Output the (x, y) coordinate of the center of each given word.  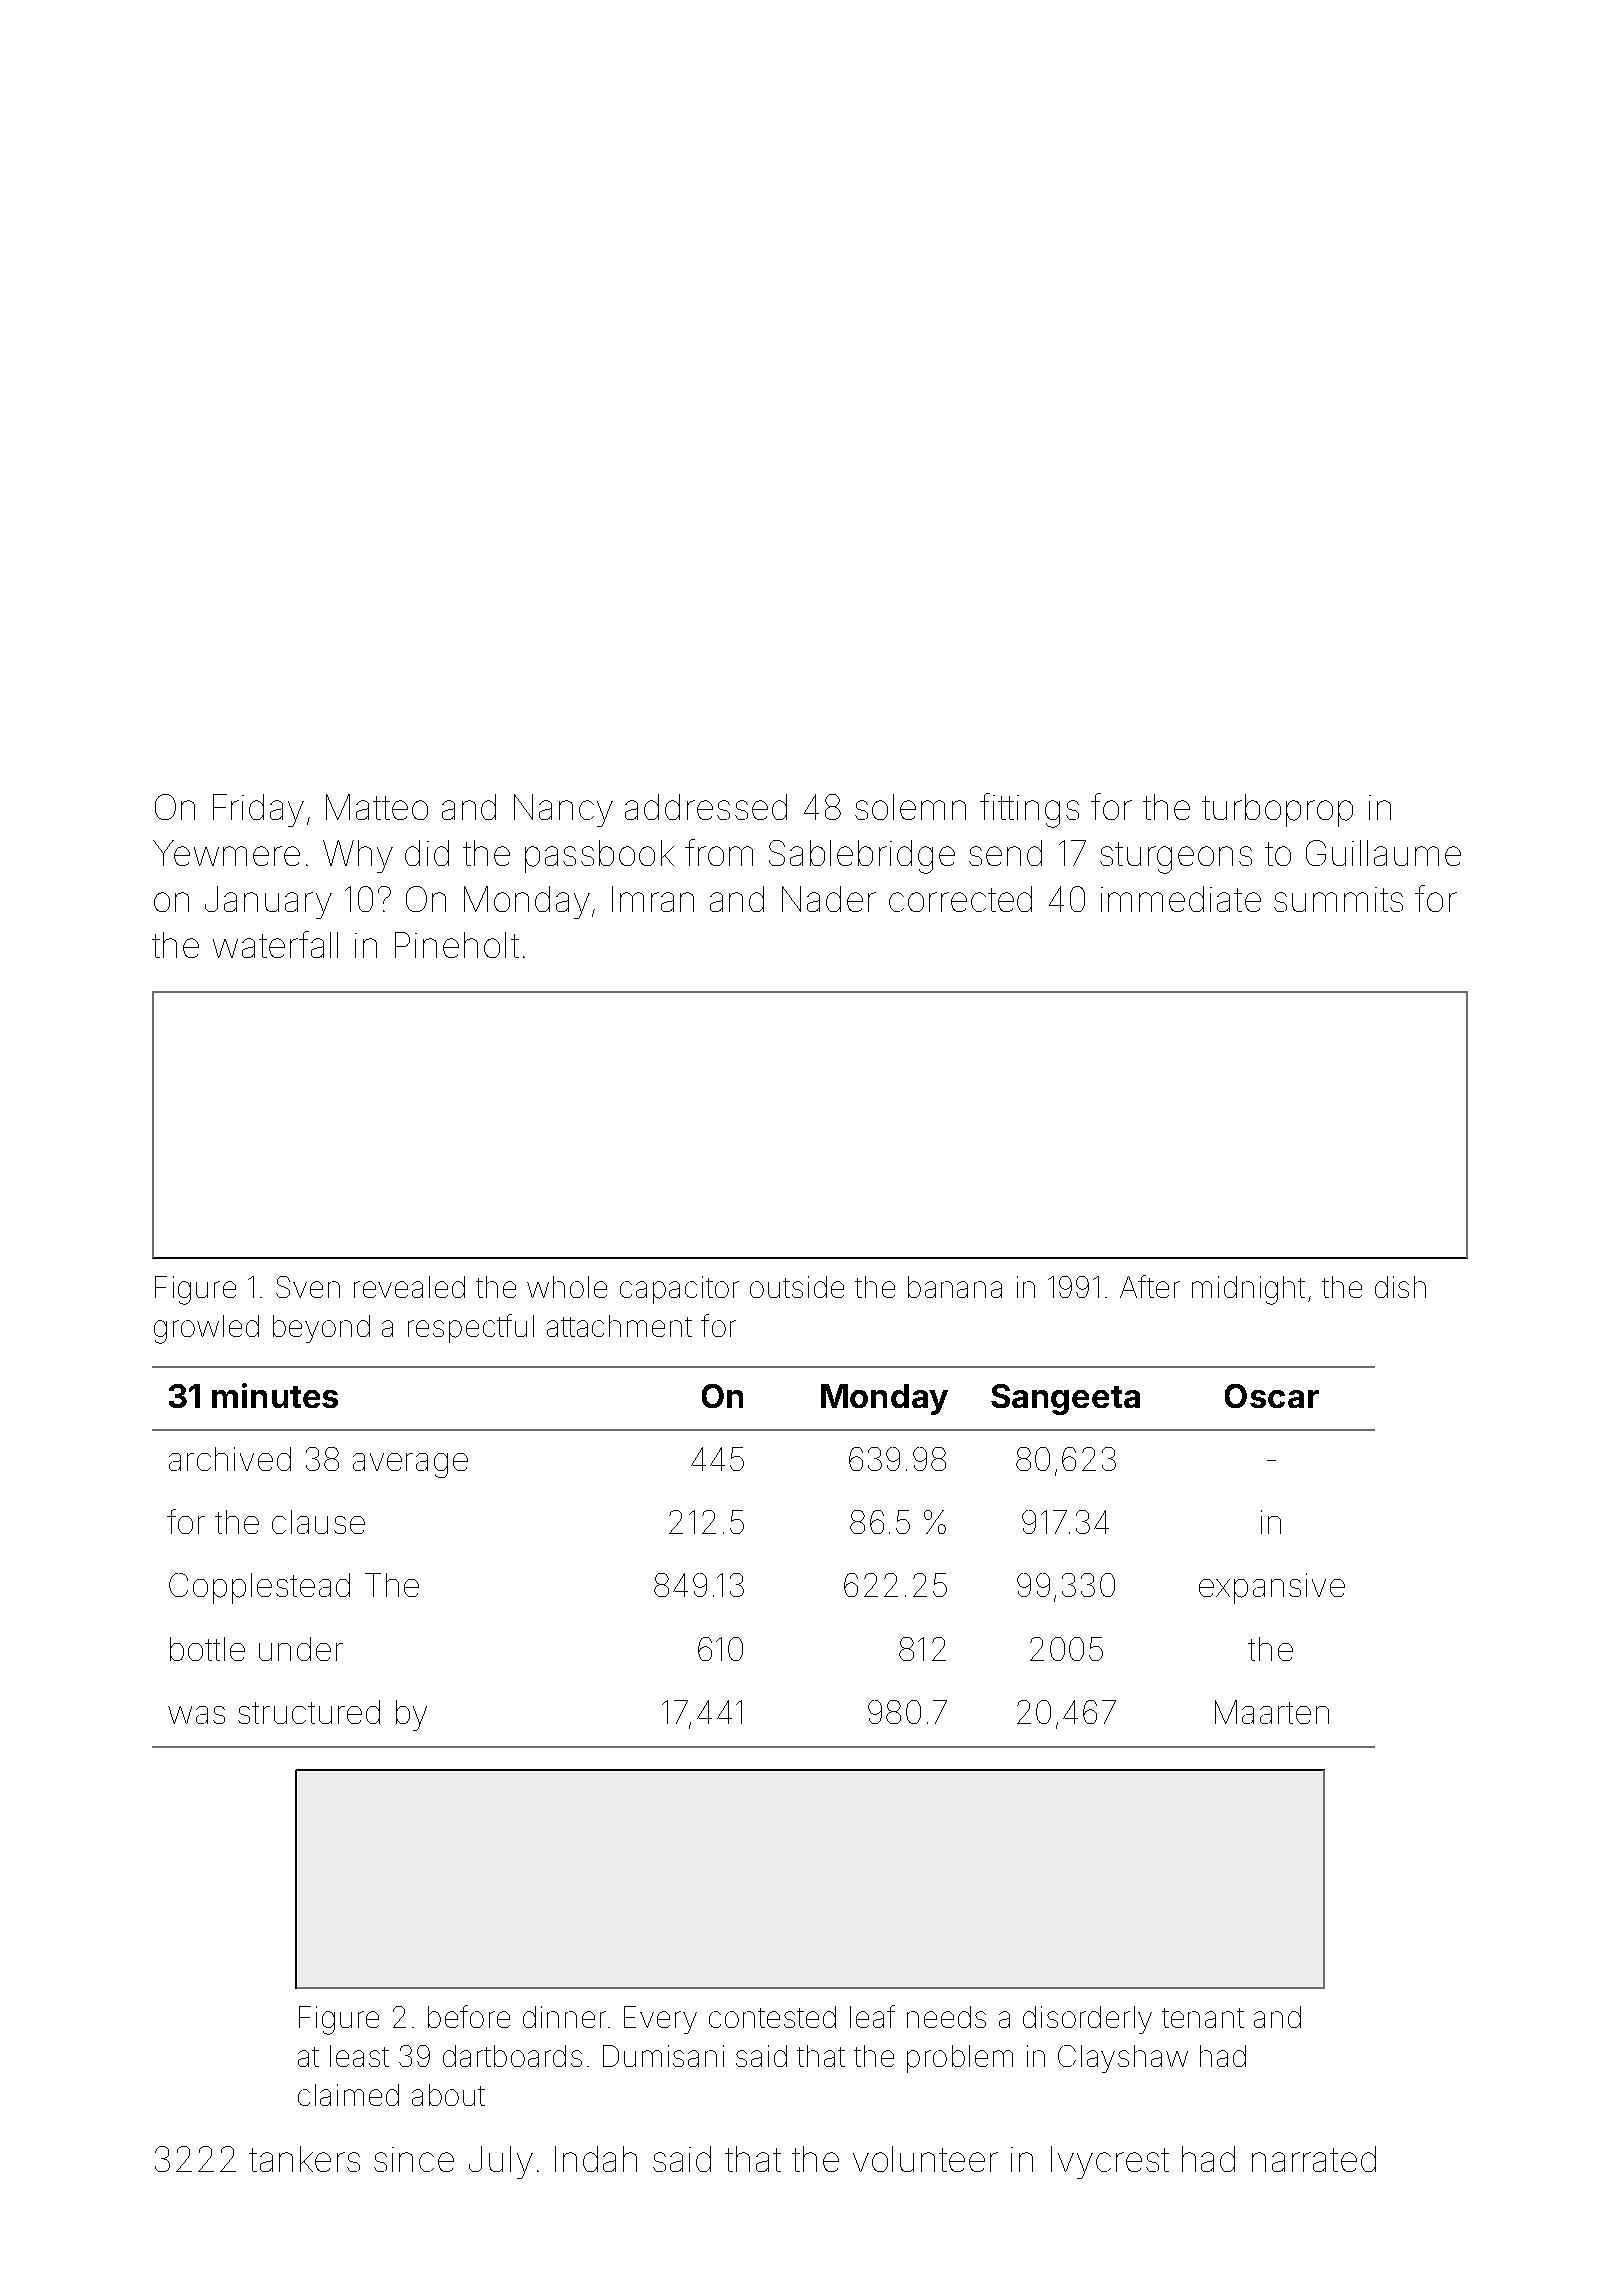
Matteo (377, 807)
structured (309, 1712)
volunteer (925, 2159)
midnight (1248, 1290)
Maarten (1272, 1712)
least (359, 2056)
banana (955, 1287)
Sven (308, 1287)
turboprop (1277, 810)
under (301, 1649)
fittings (1029, 810)
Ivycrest (1110, 2162)
